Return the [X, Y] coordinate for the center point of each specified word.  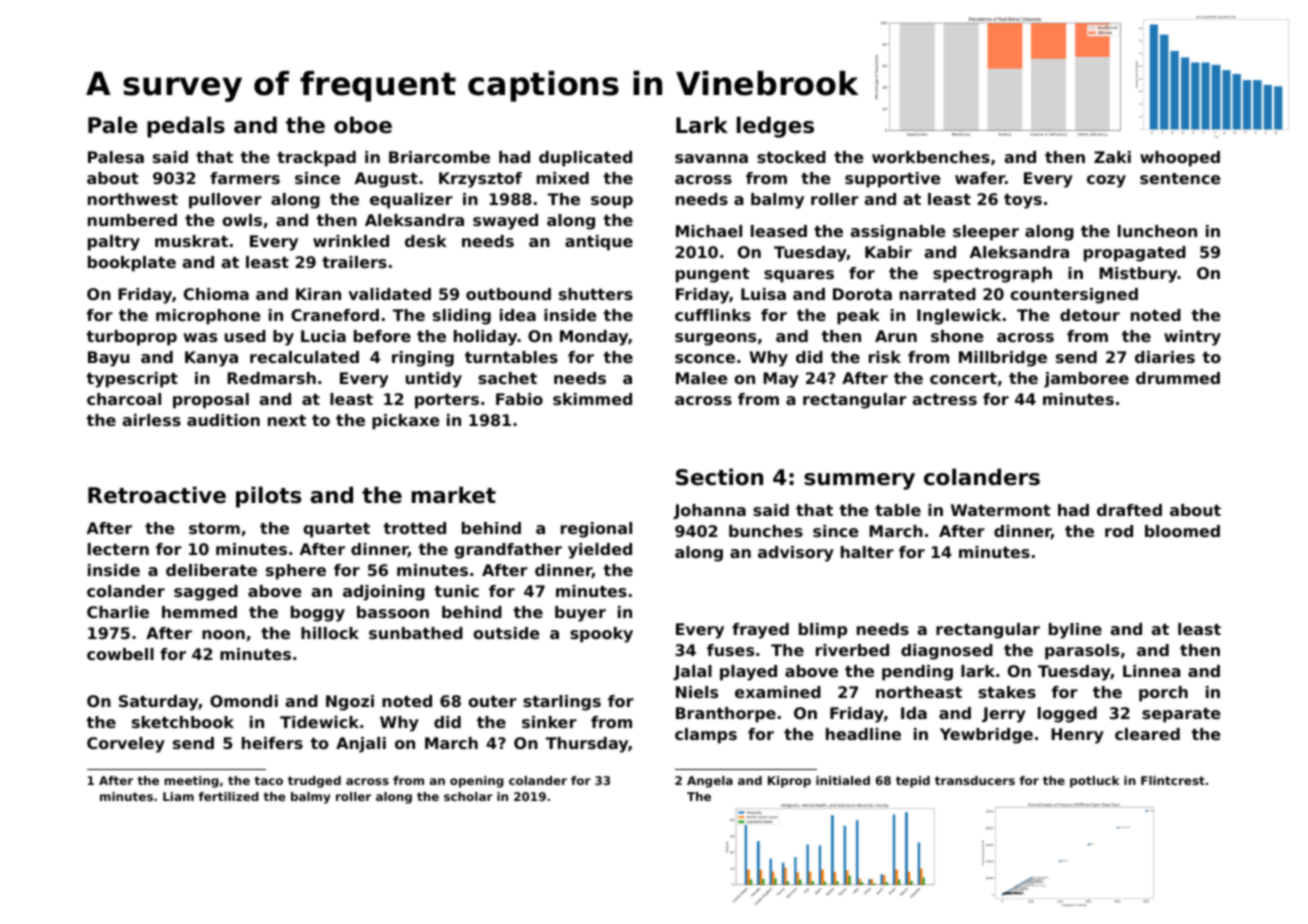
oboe [363, 125]
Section [719, 477]
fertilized [228, 796]
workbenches [931, 157]
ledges [775, 127]
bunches [766, 531]
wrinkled [351, 241]
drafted [1129, 510]
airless [151, 420]
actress [944, 399]
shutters [596, 294]
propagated [1135, 254]
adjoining [384, 593]
